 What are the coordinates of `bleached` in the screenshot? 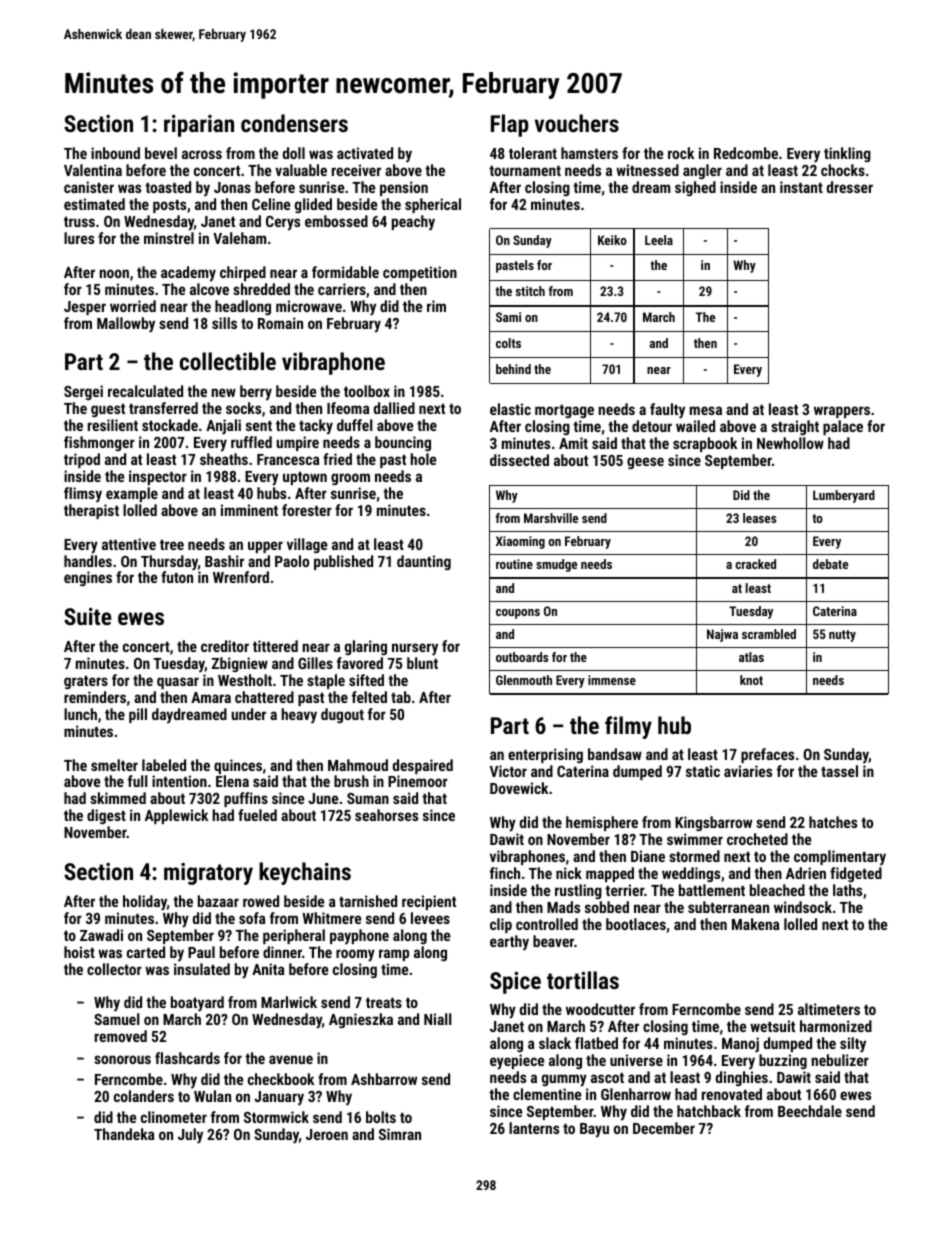 It's located at (777, 890).
